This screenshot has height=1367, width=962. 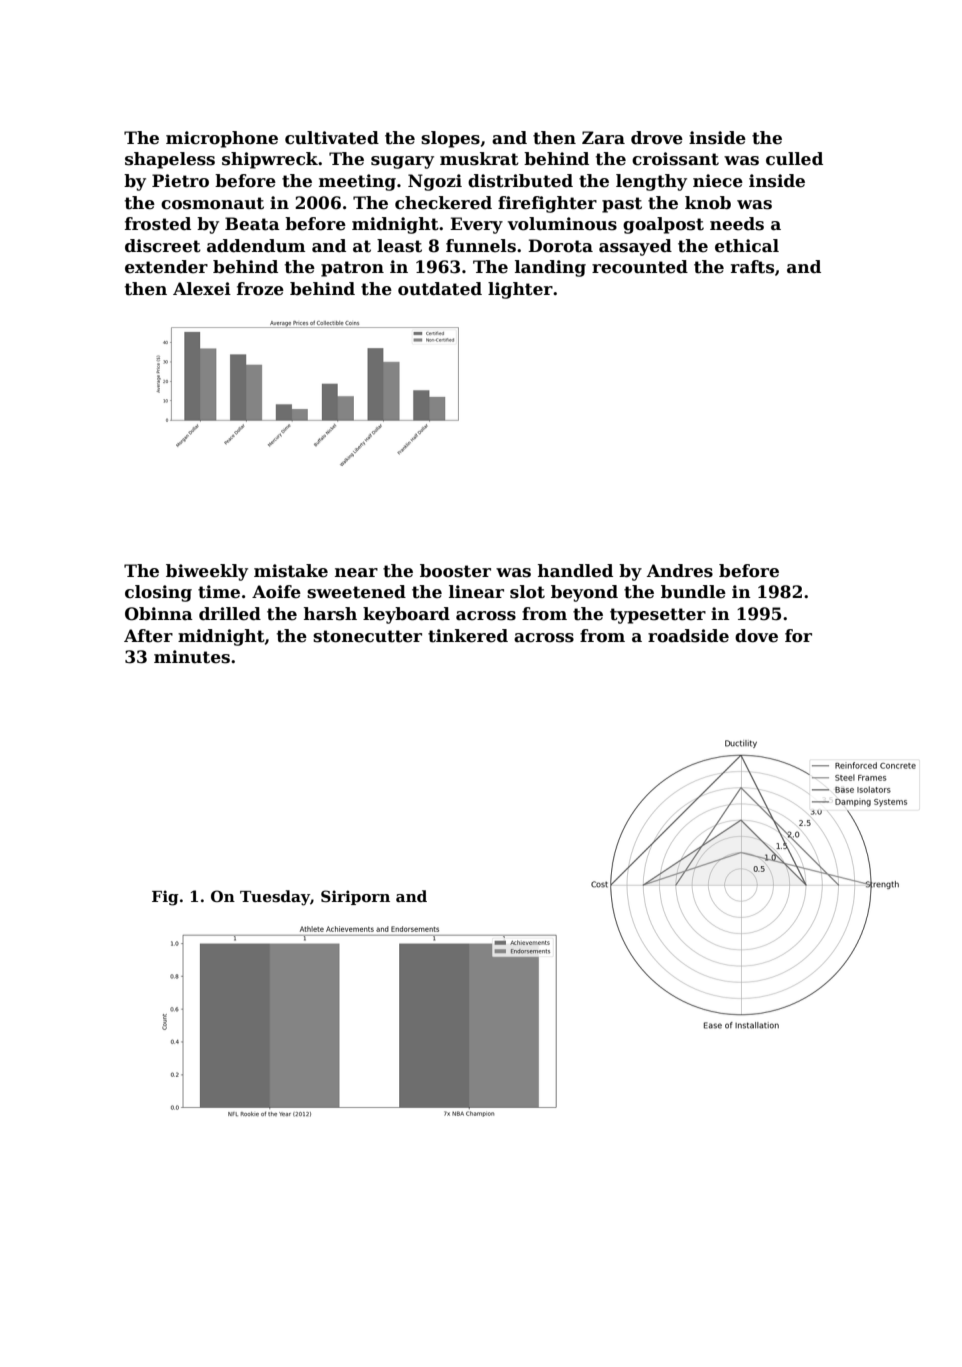 What do you see at coordinates (158, 593) in the screenshot?
I see `closing` at bounding box center [158, 593].
